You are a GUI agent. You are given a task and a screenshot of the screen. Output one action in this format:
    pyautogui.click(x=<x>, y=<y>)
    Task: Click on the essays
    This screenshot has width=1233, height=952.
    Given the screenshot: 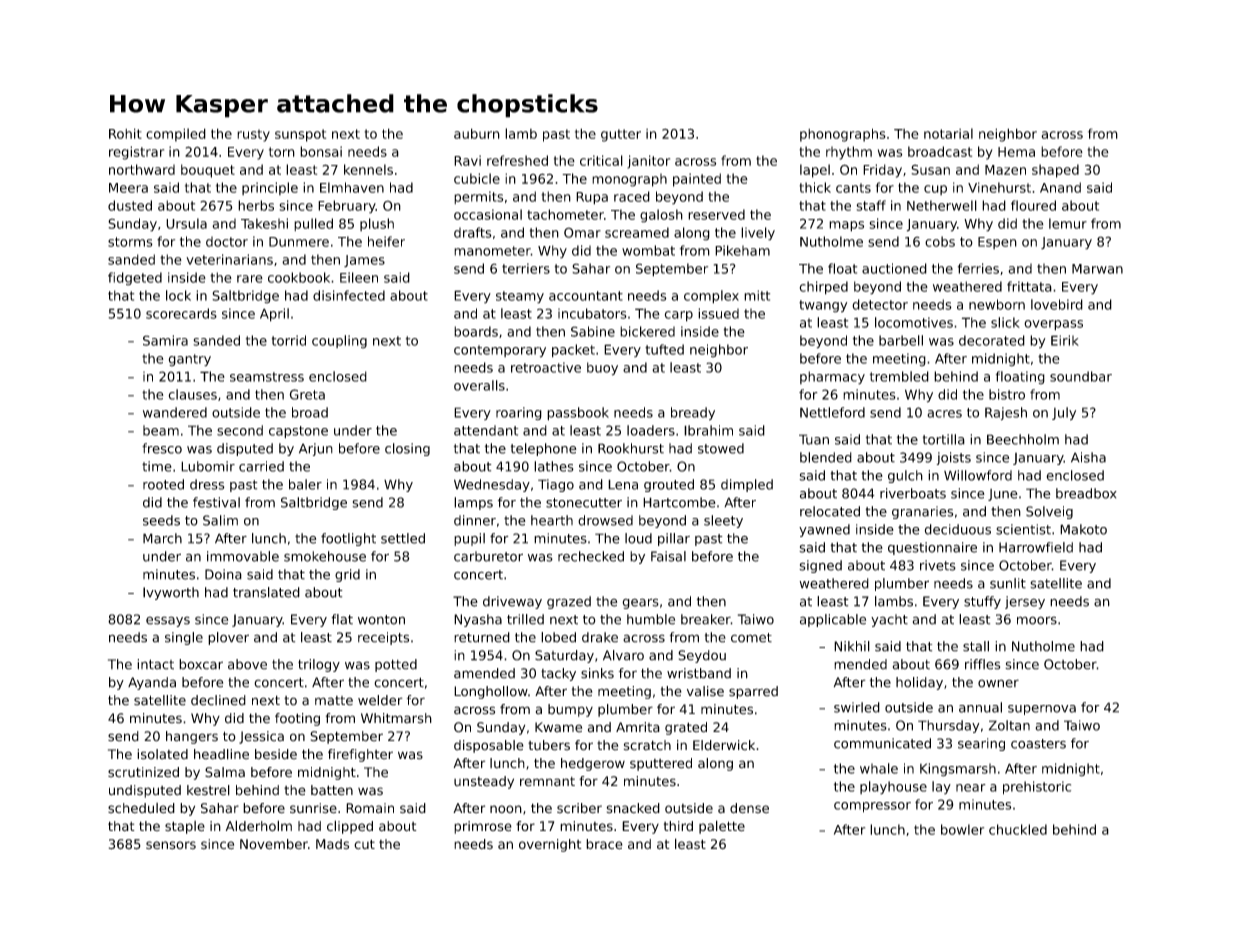 What is the action you would take?
    pyautogui.click(x=168, y=621)
